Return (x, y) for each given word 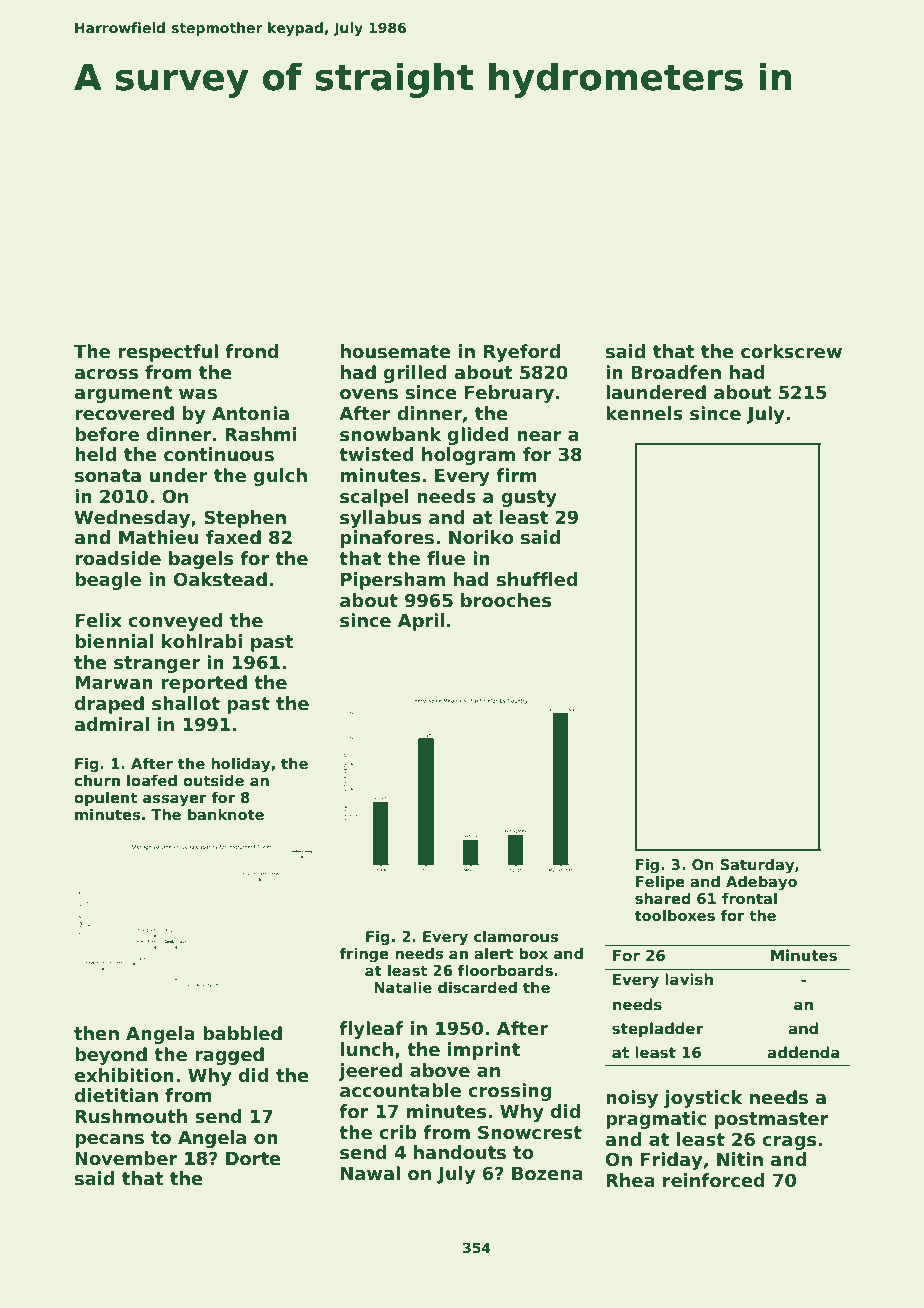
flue (446, 558)
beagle (108, 581)
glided (478, 436)
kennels (644, 413)
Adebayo (761, 882)
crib (398, 1132)
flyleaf (371, 1030)
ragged (229, 1056)
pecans (109, 1141)
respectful (168, 353)
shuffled (537, 579)
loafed (152, 780)
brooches (506, 600)
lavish (689, 979)
